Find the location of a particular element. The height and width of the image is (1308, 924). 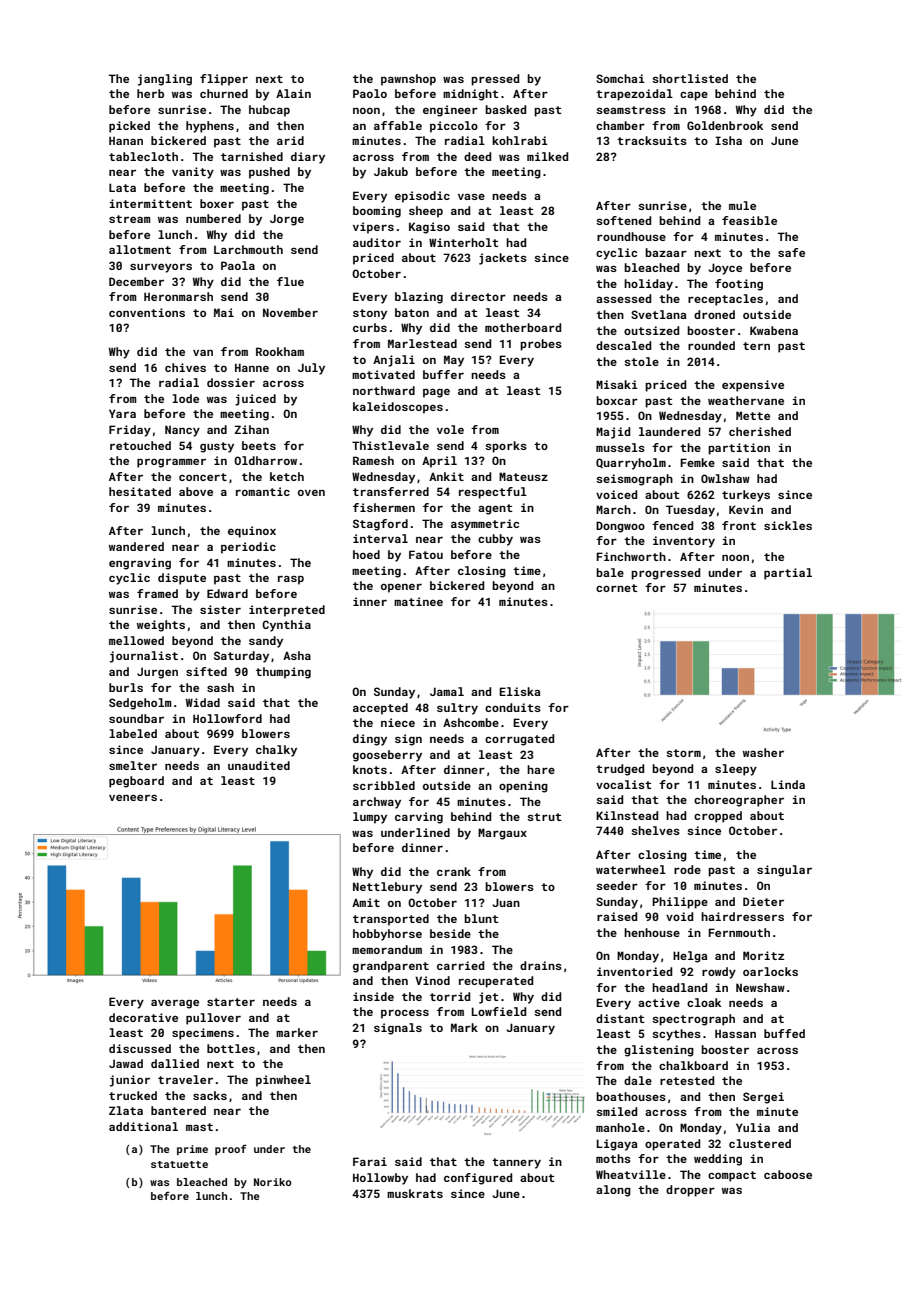

cornet is located at coordinates (617, 588).
